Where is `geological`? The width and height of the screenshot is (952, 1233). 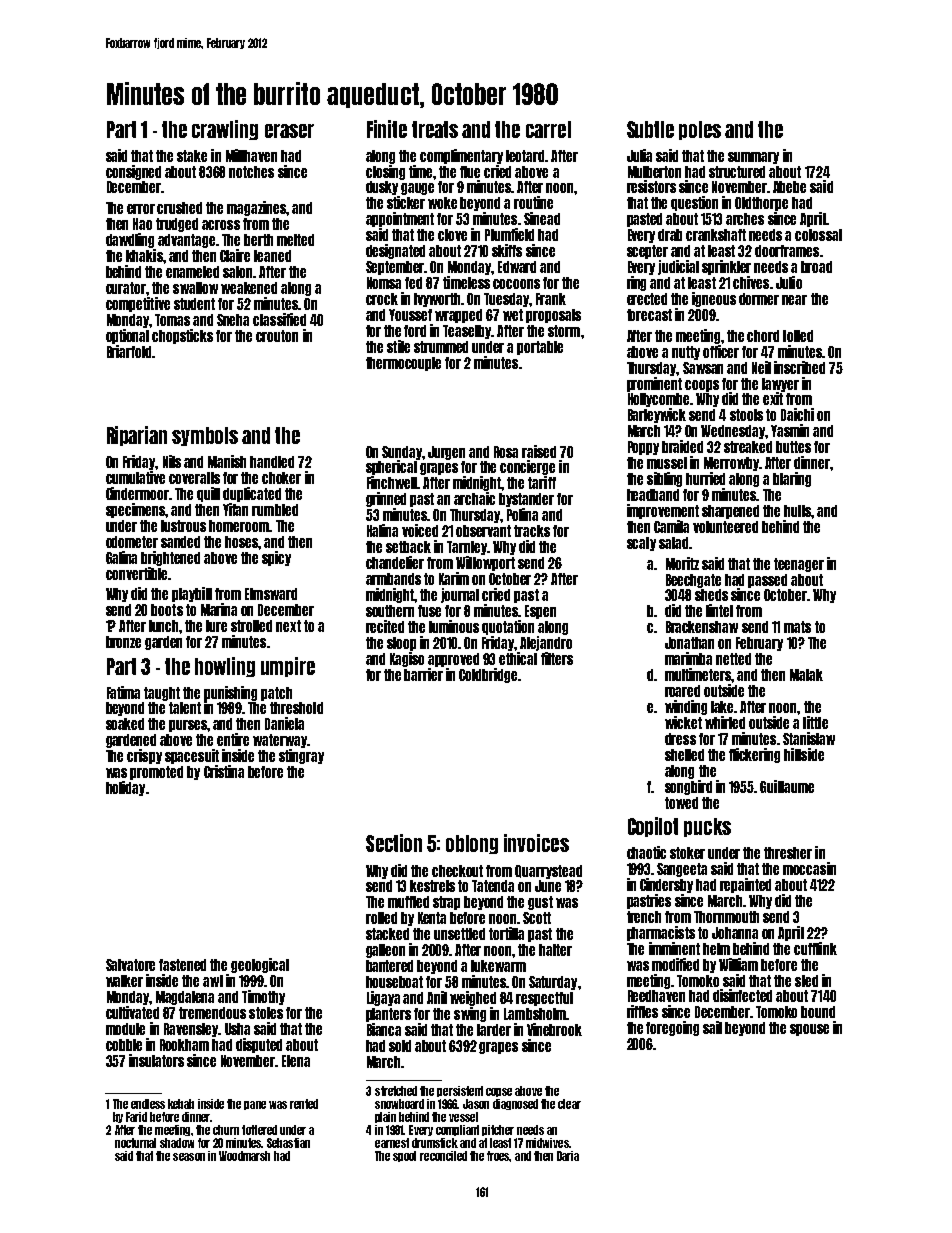
geological is located at coordinates (260, 965).
